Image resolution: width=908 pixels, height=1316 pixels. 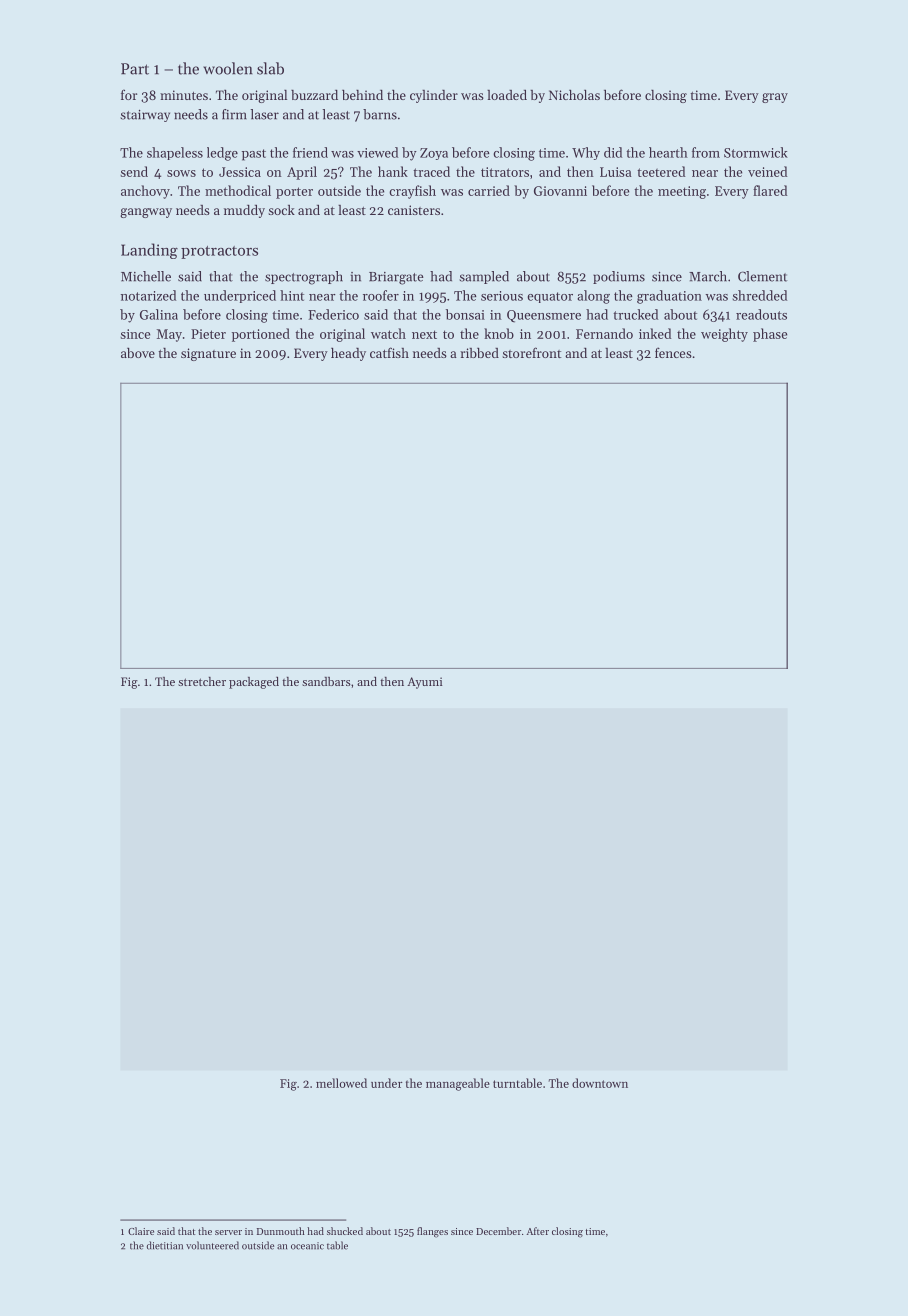 I want to click on mellowed, so click(x=341, y=1083).
